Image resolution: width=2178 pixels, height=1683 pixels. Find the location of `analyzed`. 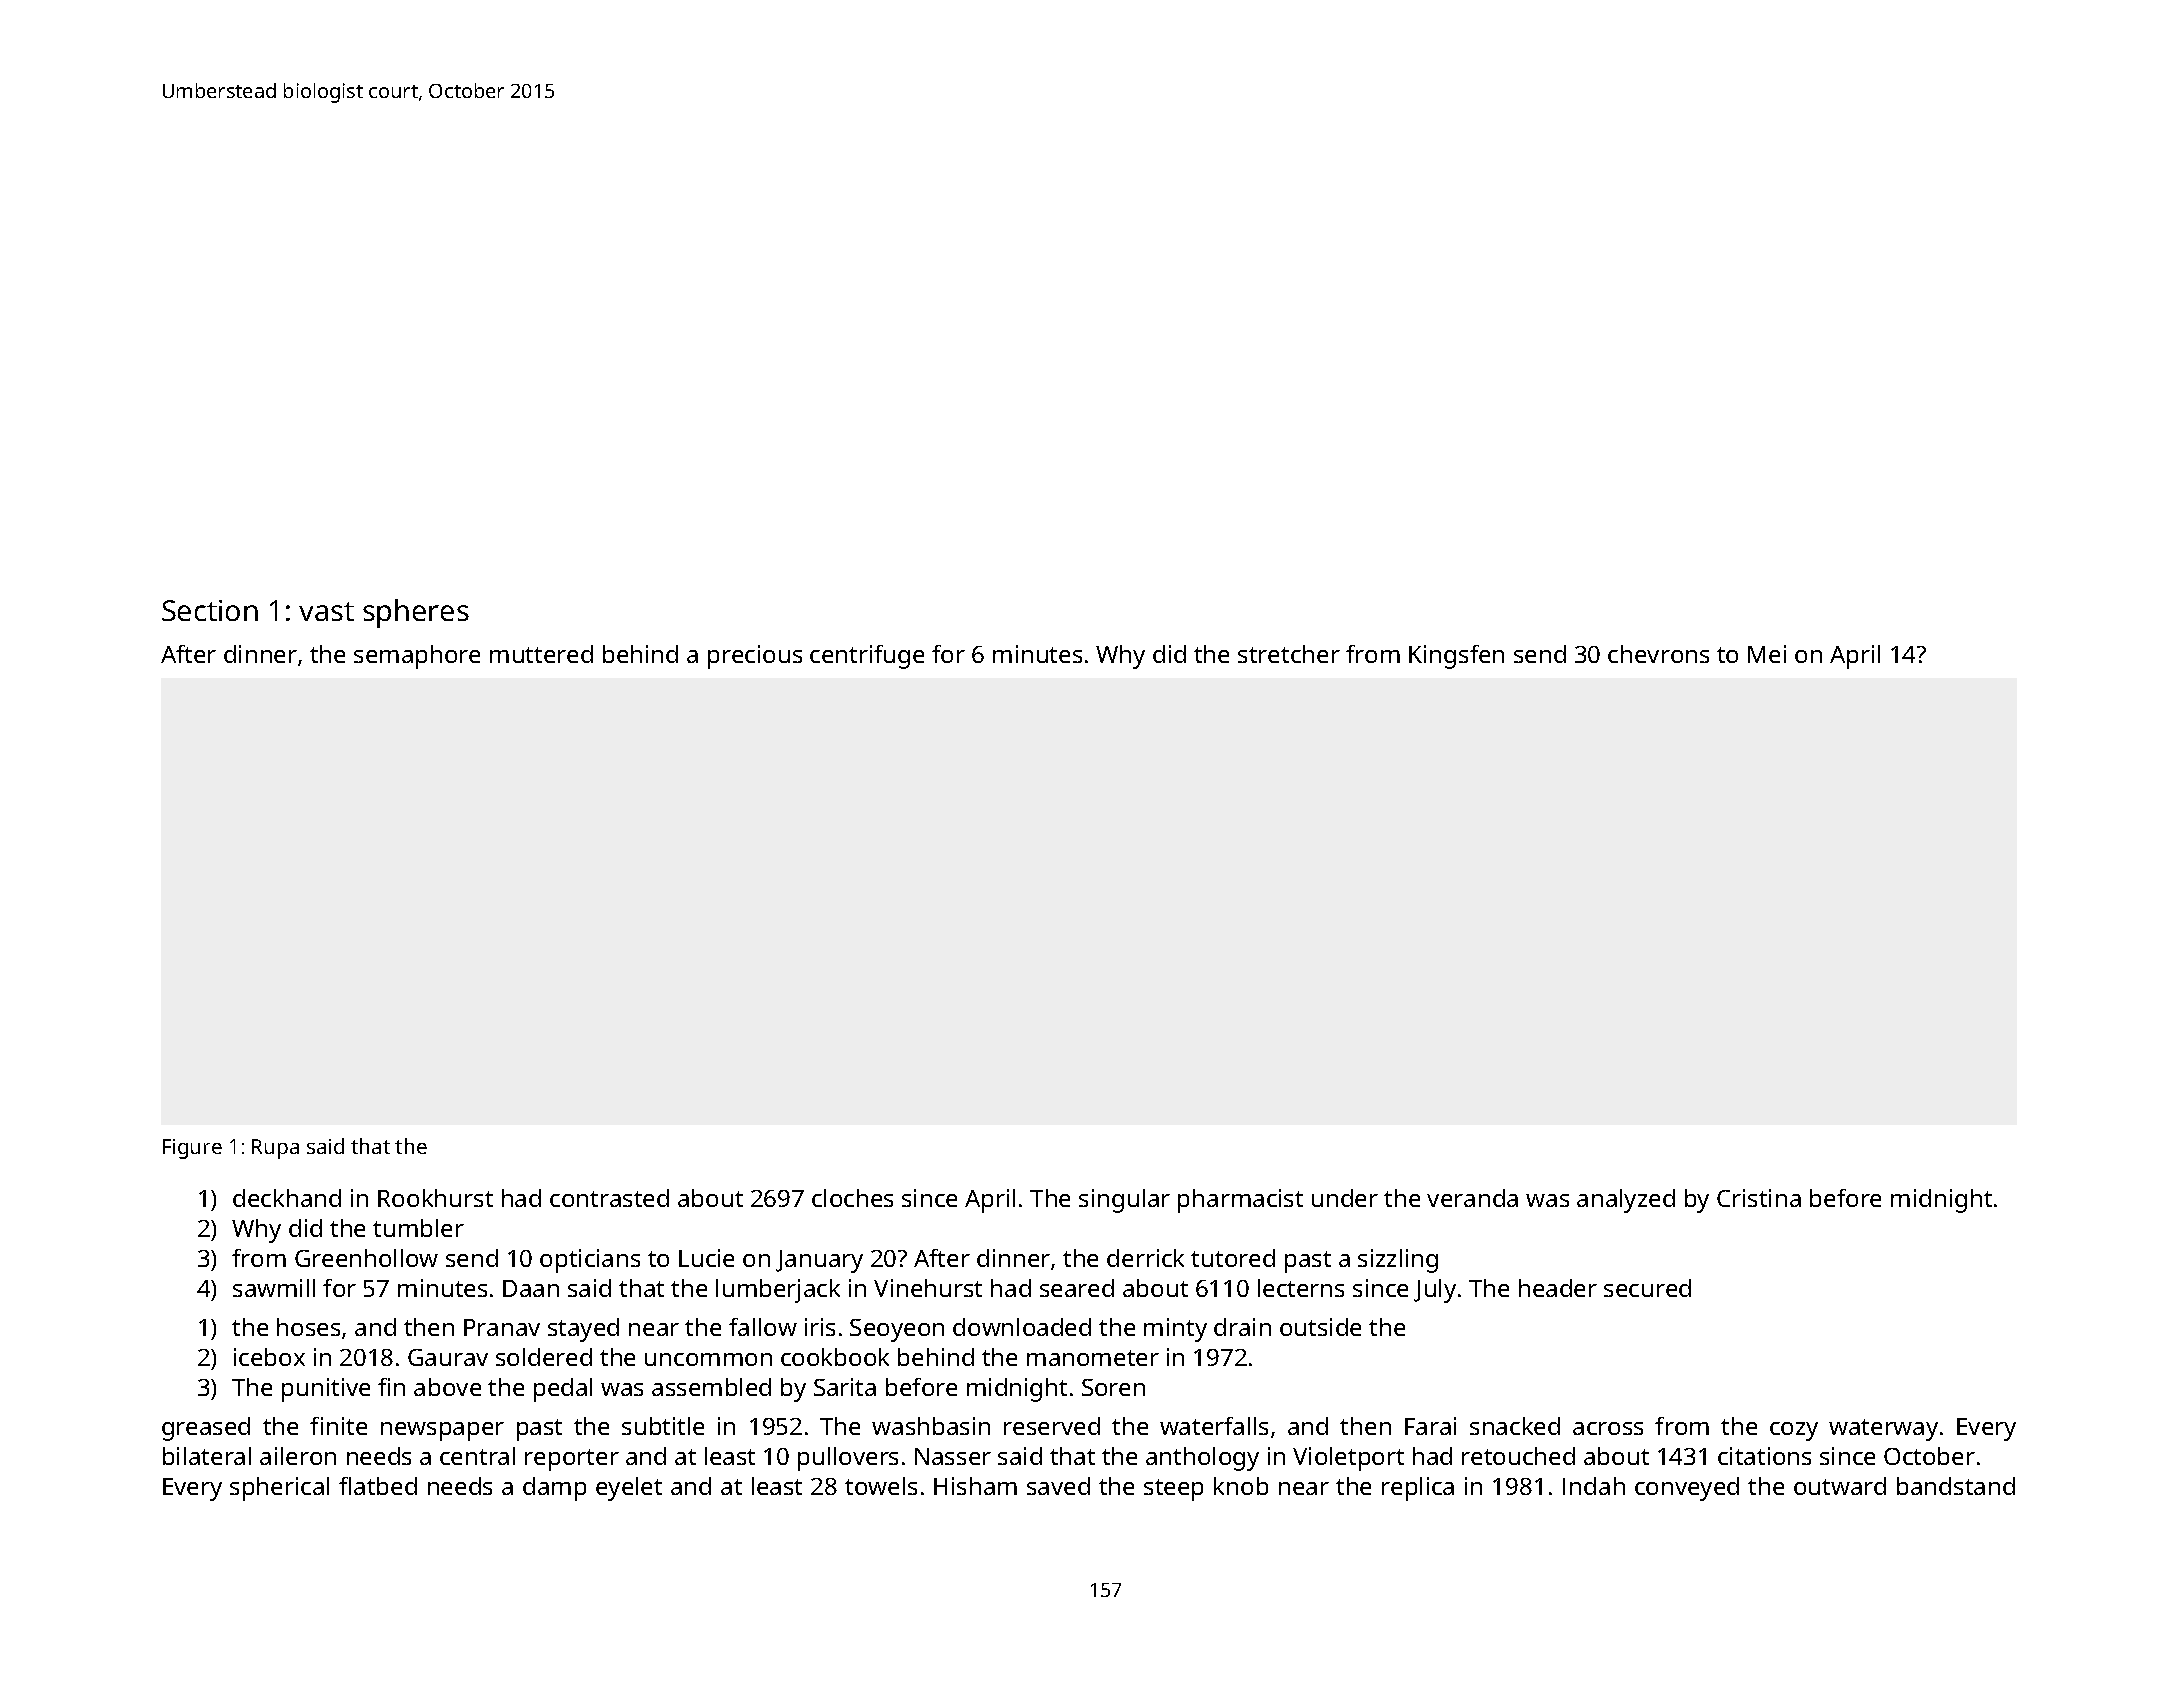

analyzed is located at coordinates (1626, 1201).
